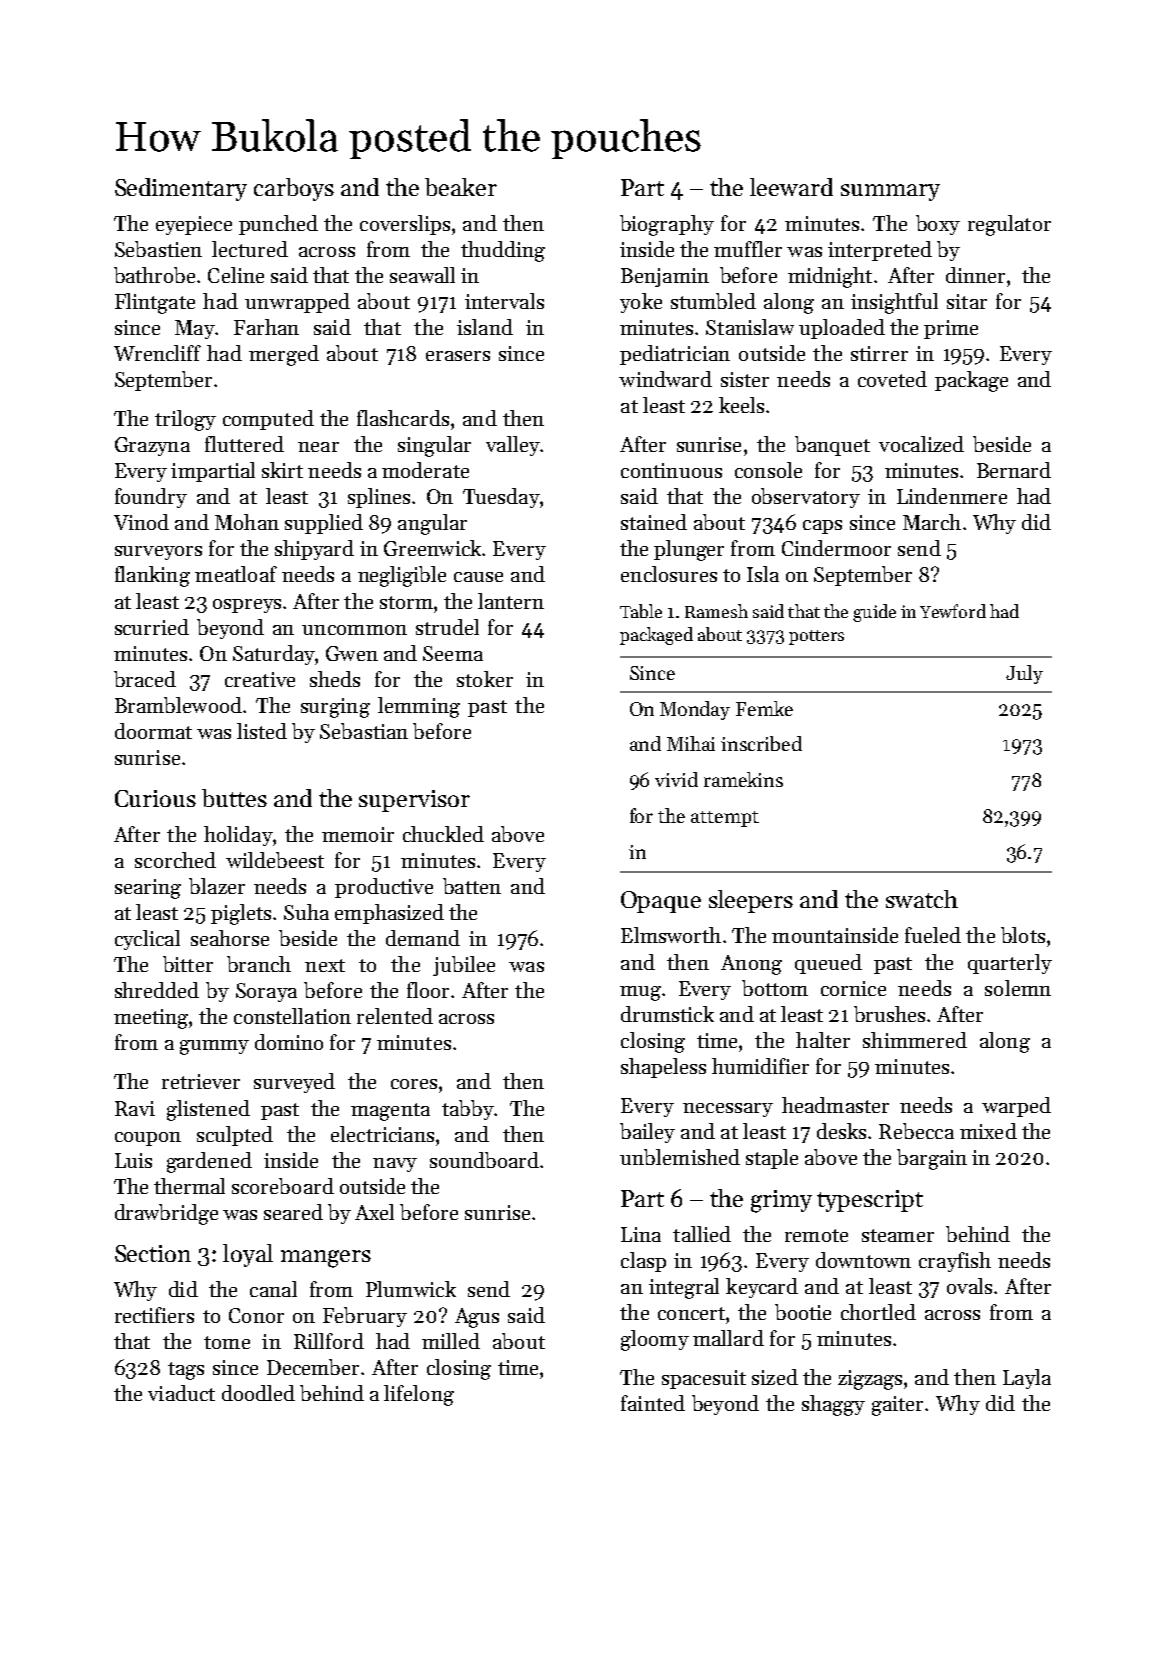 The image size is (1165, 1654). Describe the element at coordinates (890, 192) in the page. I see `summary` at that location.
